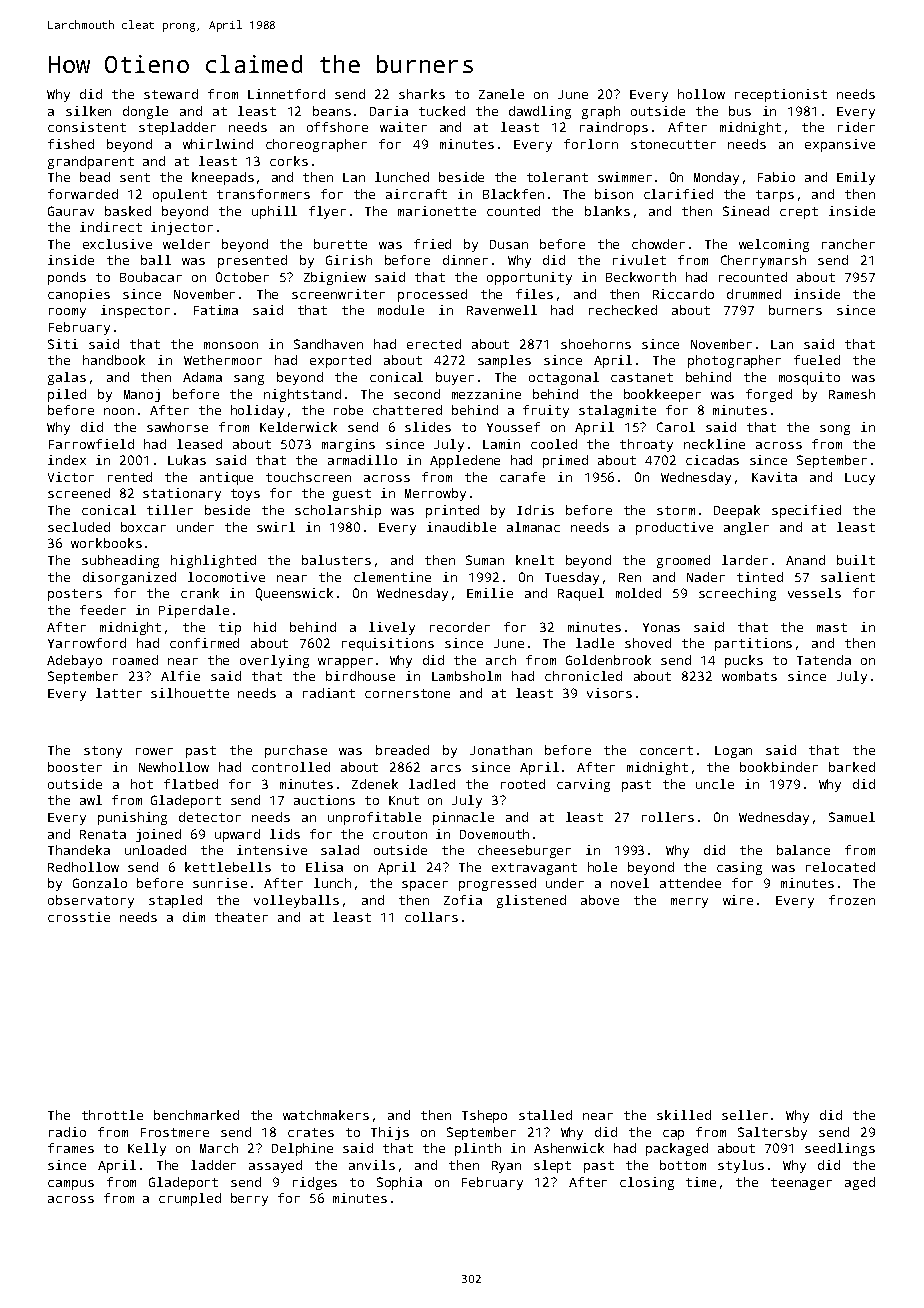 The width and height of the screenshot is (924, 1308). I want to click on stonecutter, so click(673, 144).
